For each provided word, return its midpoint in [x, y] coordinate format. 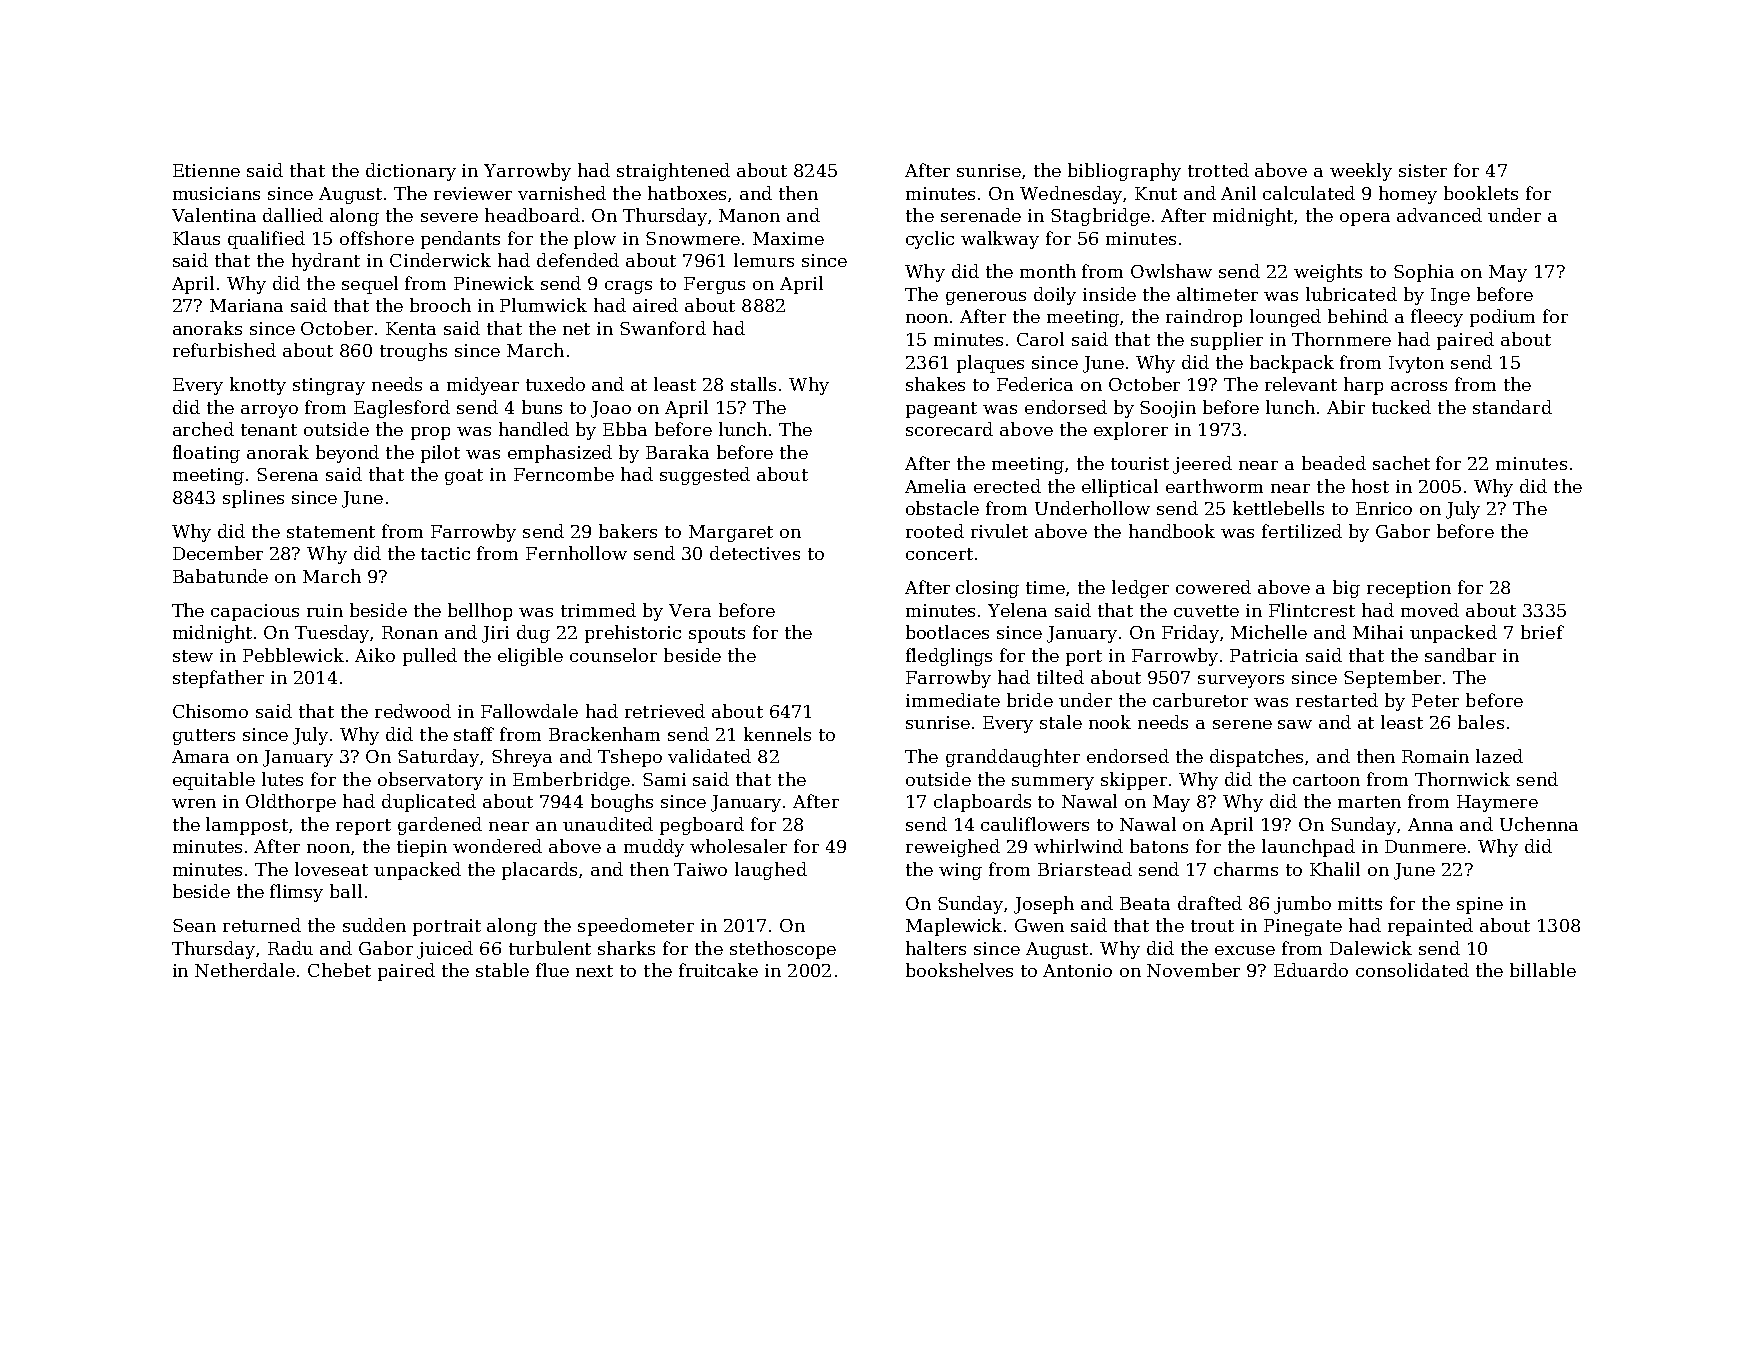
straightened [673, 172]
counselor [613, 655]
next [594, 971]
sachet [1401, 463]
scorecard [949, 429]
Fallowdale [529, 711]
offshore [377, 238]
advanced [1439, 215]
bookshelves [959, 970]
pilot [440, 454]
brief [1542, 632]
